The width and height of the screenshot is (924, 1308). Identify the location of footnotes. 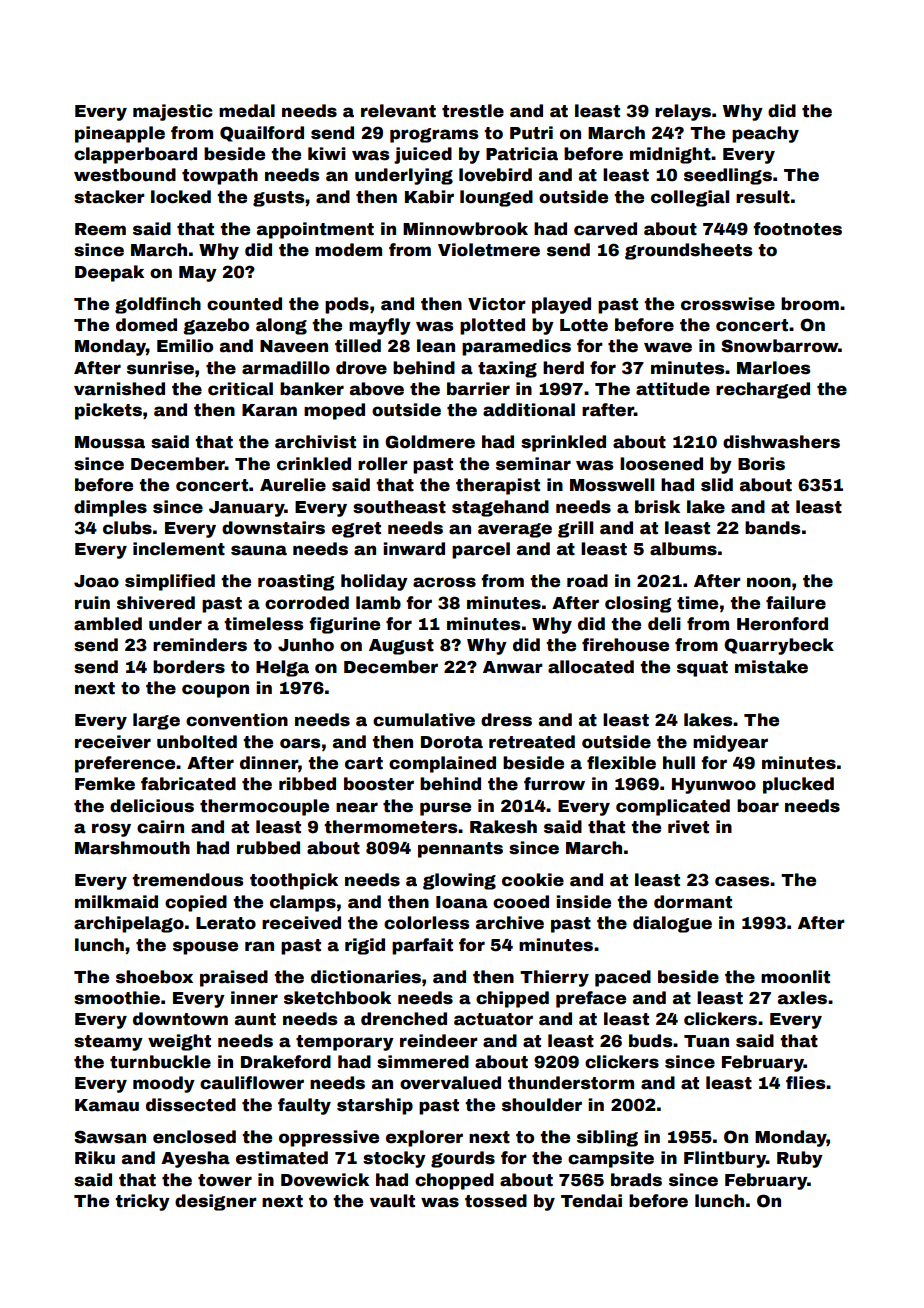
(797, 229).
